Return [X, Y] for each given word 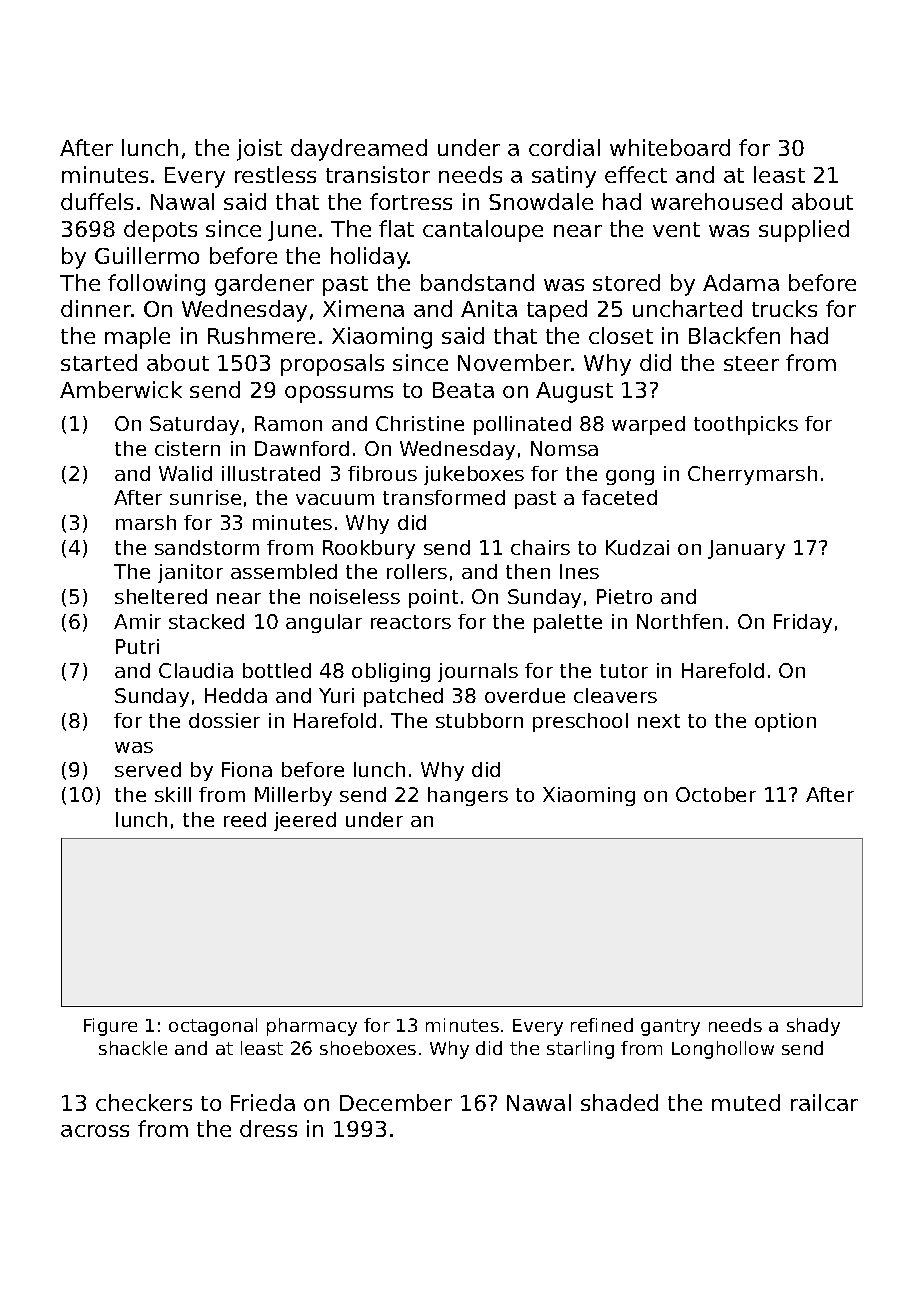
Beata [463, 390]
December [396, 1102]
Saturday [194, 425]
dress [268, 1128]
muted [746, 1102]
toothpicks [746, 425]
